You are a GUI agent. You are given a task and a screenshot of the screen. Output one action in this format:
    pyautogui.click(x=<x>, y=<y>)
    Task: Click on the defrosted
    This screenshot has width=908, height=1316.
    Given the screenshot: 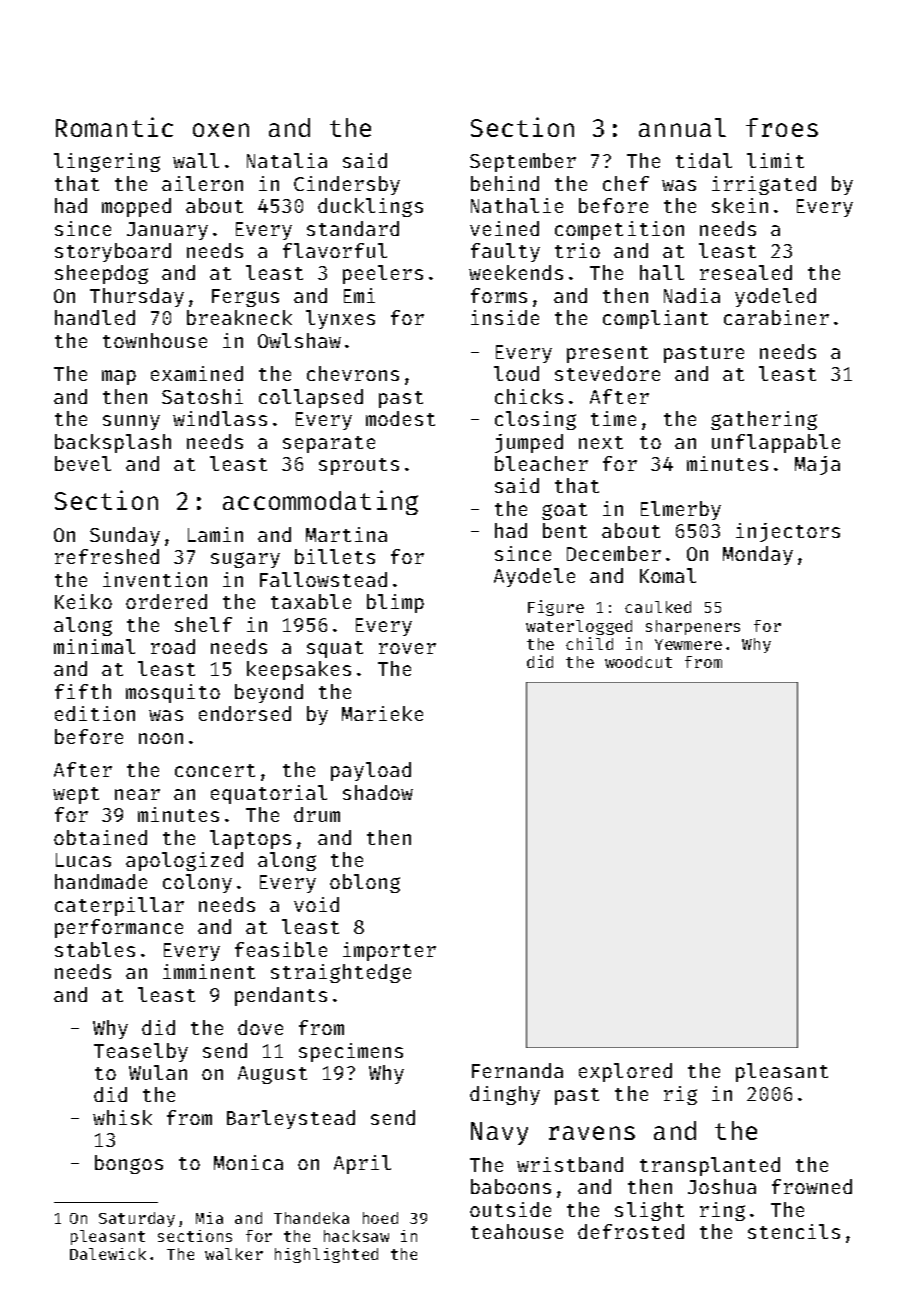 What is the action you would take?
    pyautogui.click(x=631, y=1231)
